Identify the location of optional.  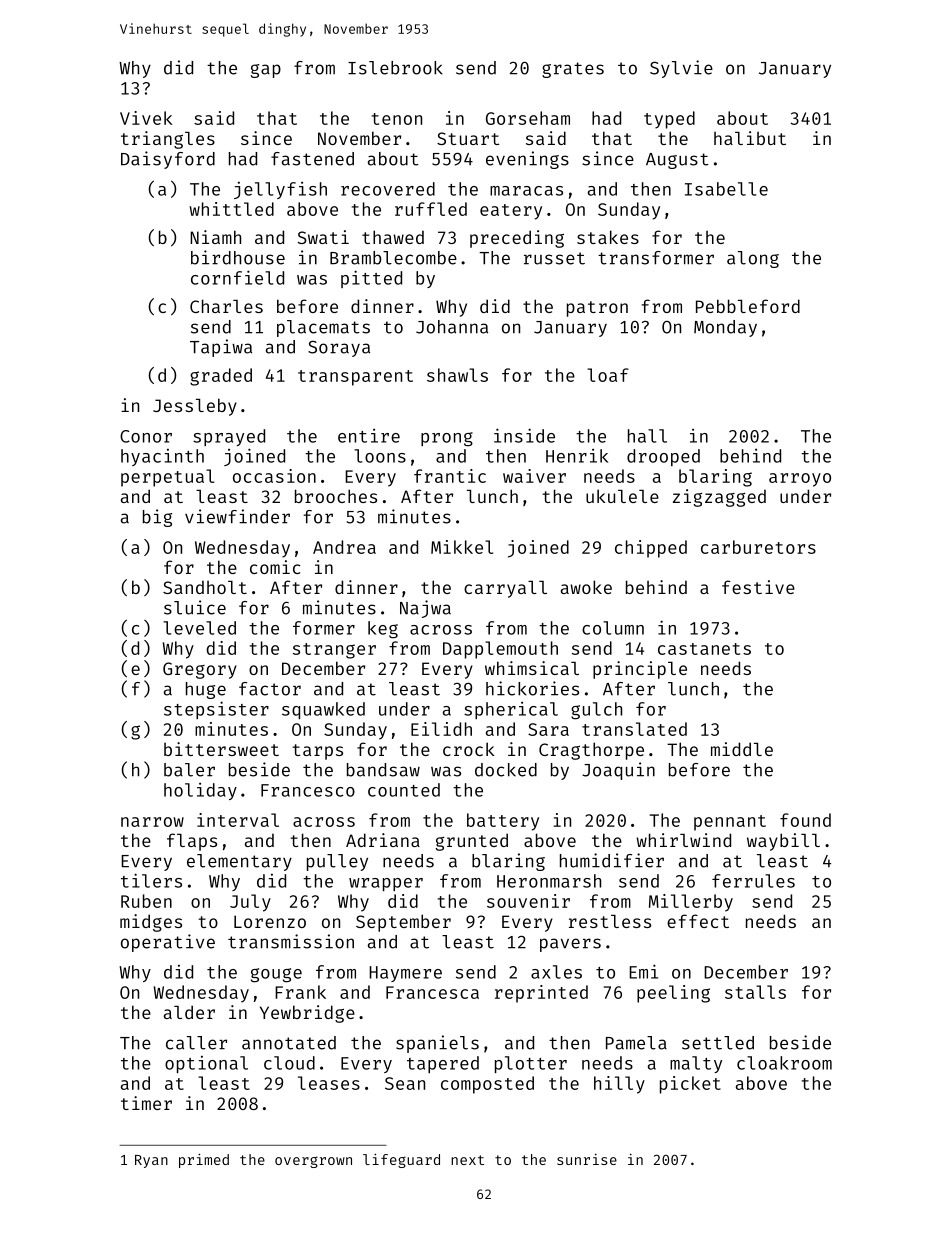
(206, 1064).
